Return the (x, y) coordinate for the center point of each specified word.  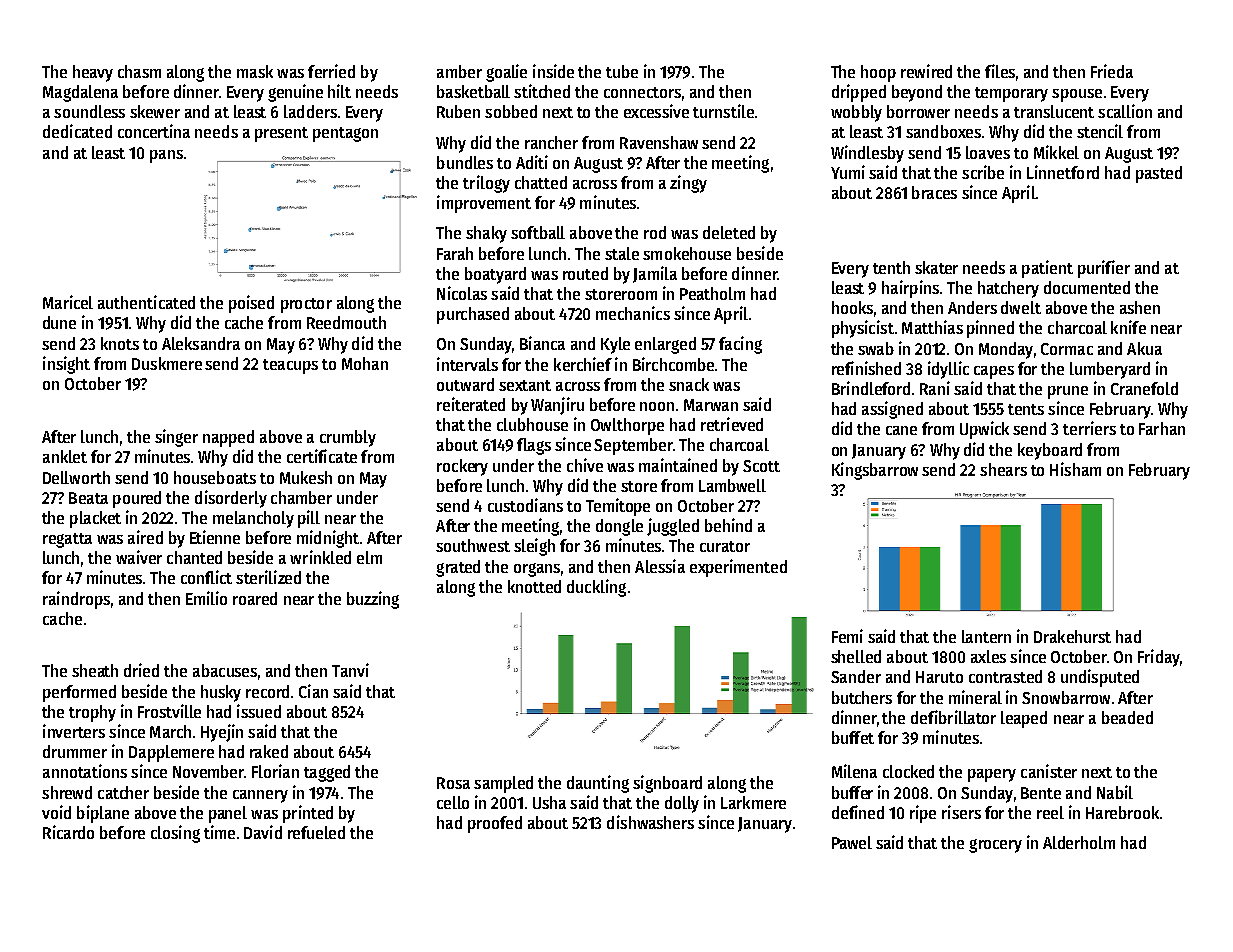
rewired (926, 71)
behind (728, 525)
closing (175, 834)
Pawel (852, 842)
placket (95, 519)
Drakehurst (1072, 636)
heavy (93, 73)
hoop (878, 73)
